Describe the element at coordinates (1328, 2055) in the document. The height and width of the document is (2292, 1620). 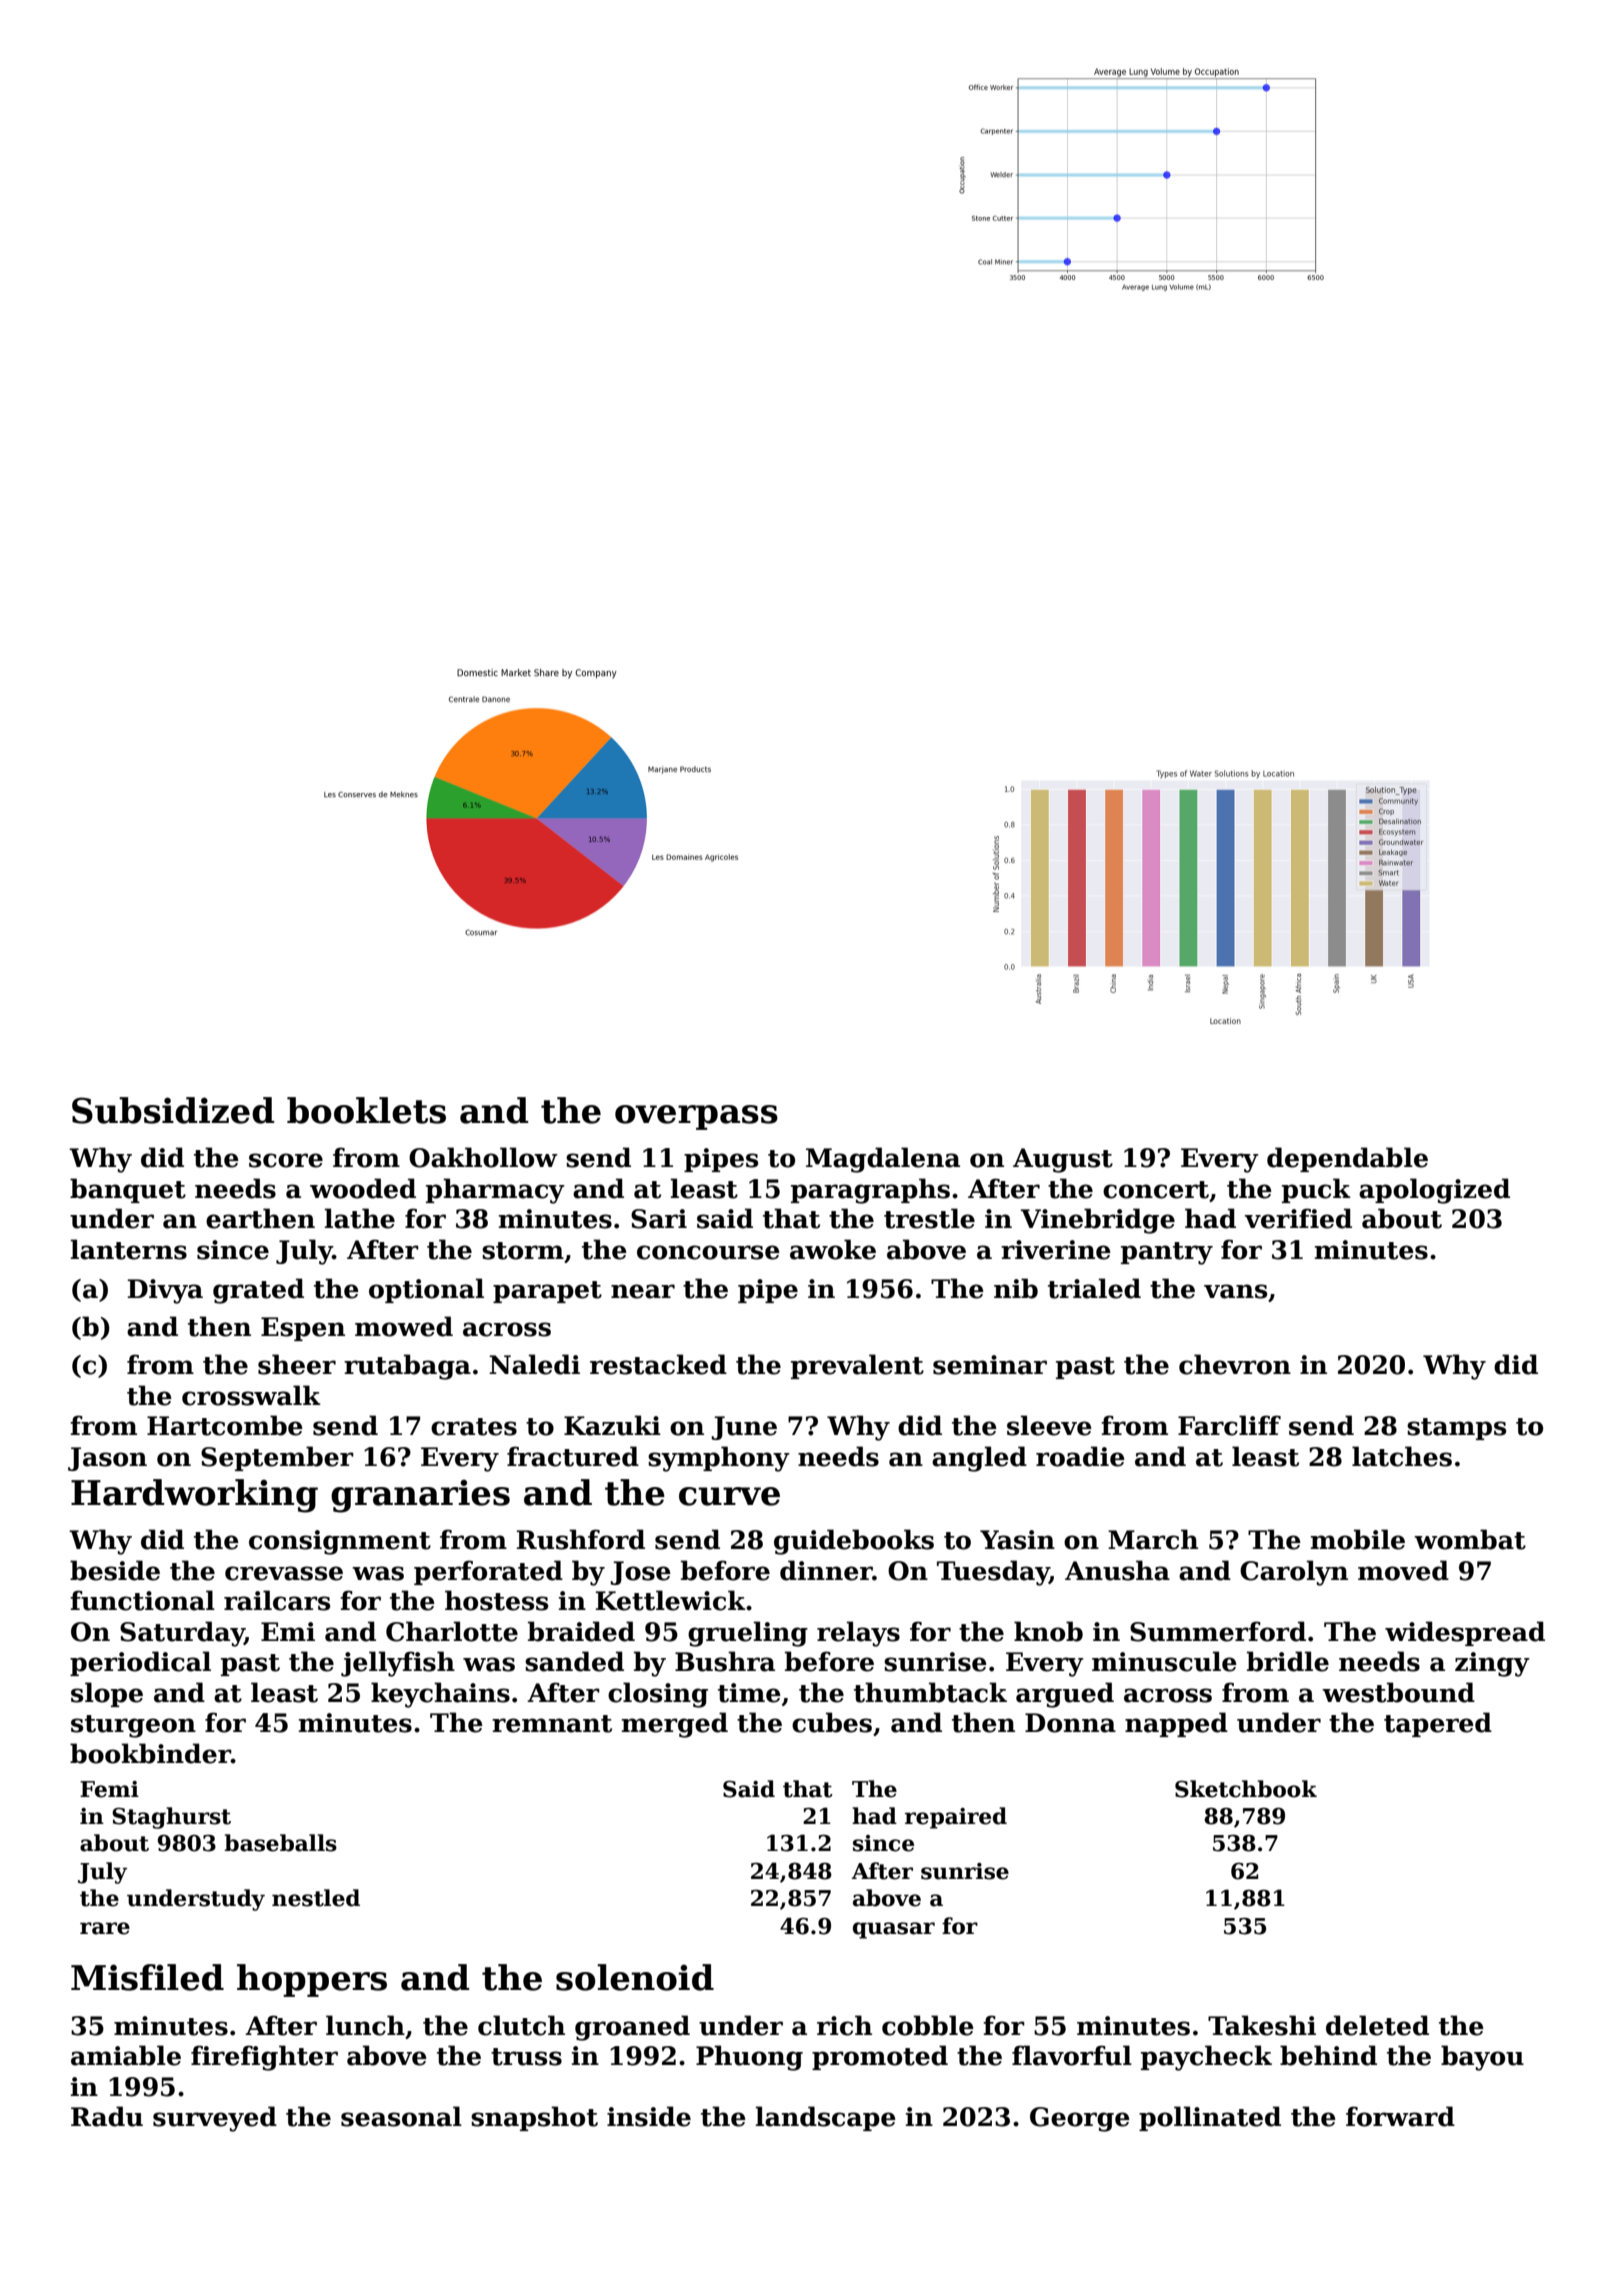
I see `behind` at that location.
